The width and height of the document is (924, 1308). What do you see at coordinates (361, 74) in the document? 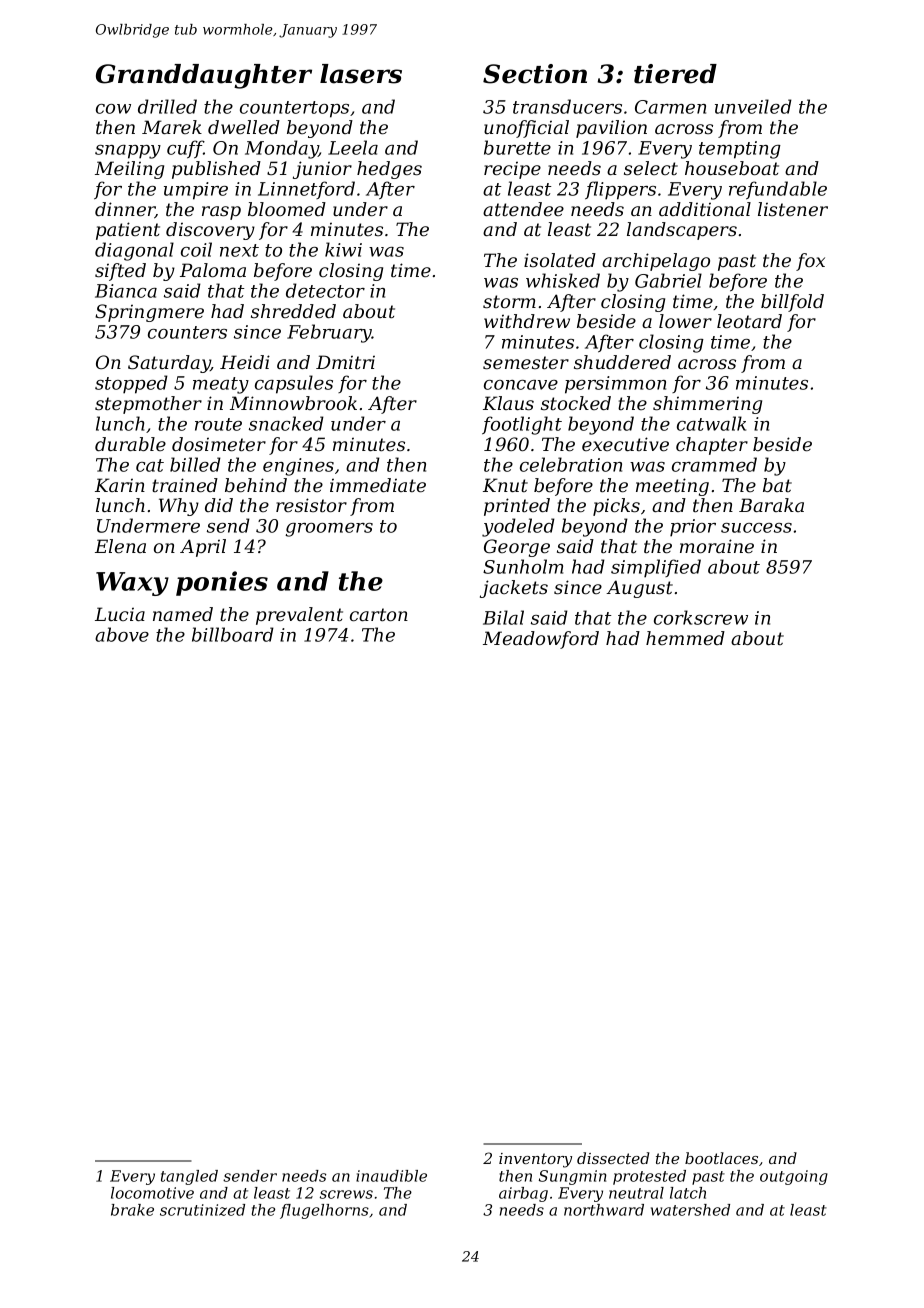
I see `lasers` at bounding box center [361, 74].
